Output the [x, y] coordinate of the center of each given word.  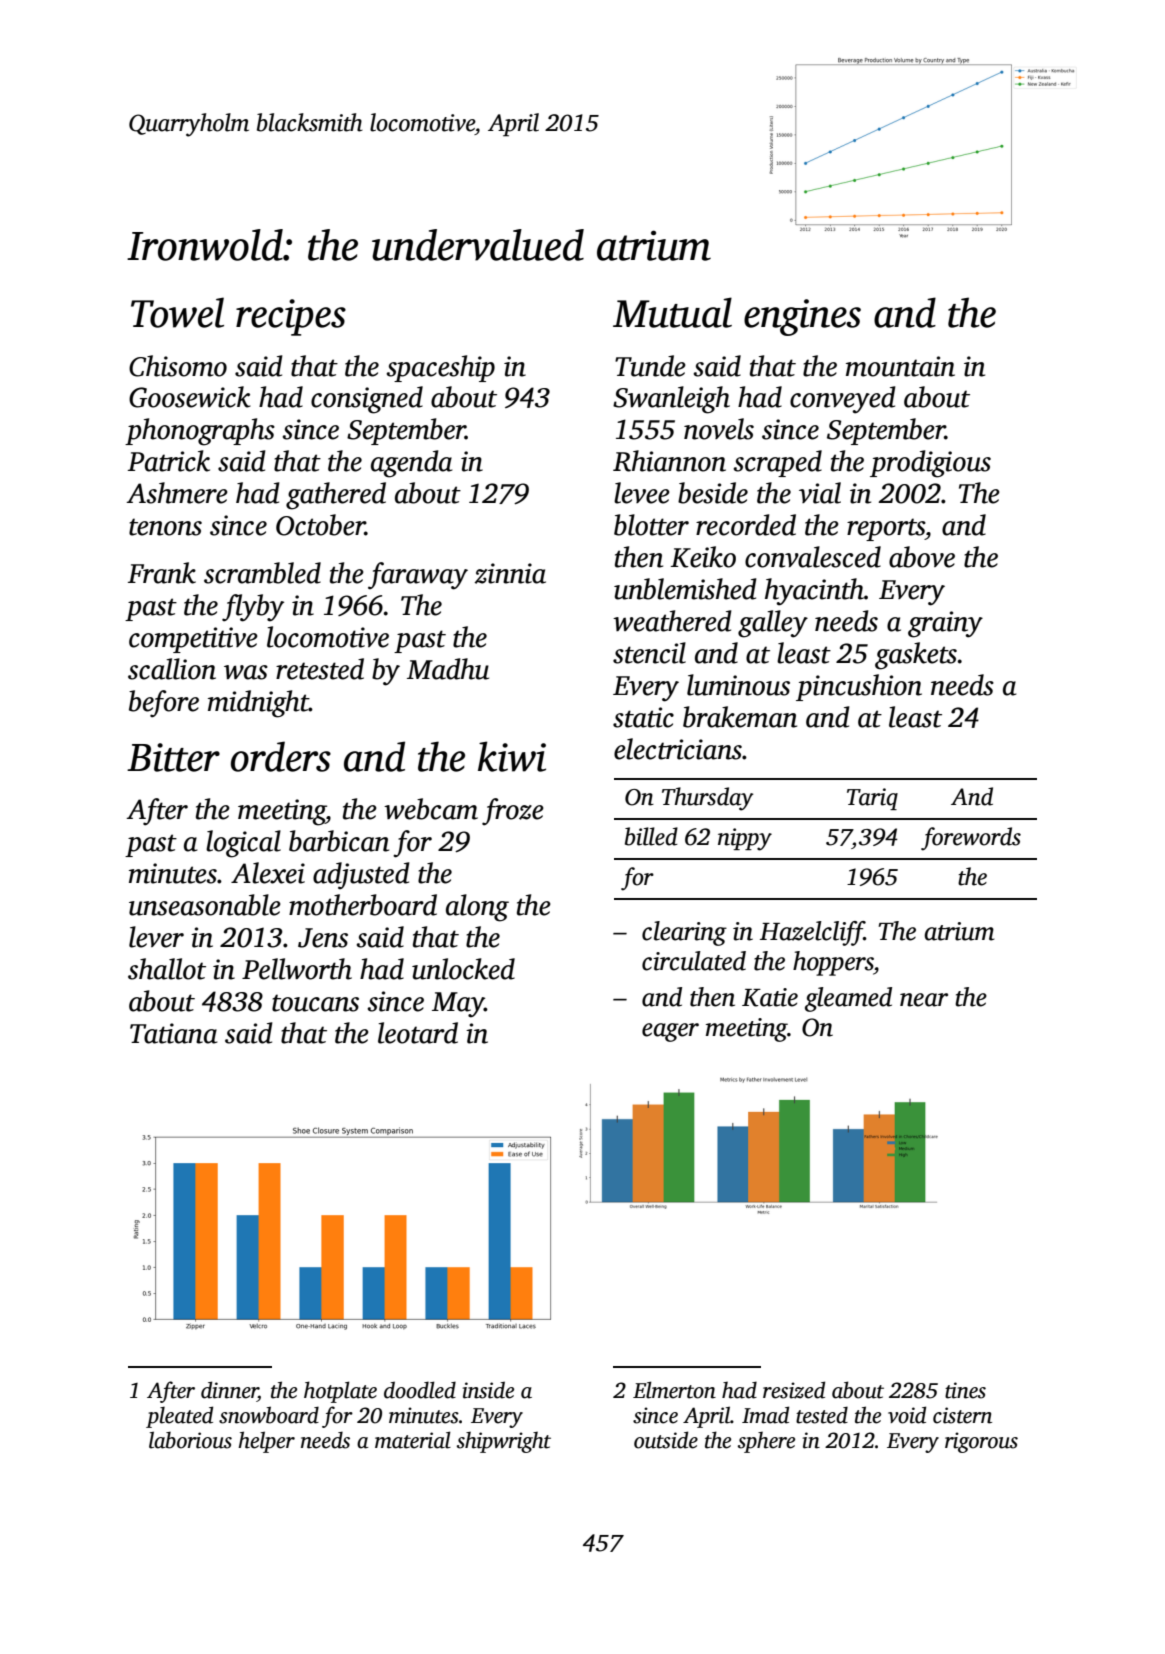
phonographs [200, 432]
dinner [229, 1391]
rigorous [981, 1442]
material [413, 1440]
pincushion [859, 687]
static [643, 717]
